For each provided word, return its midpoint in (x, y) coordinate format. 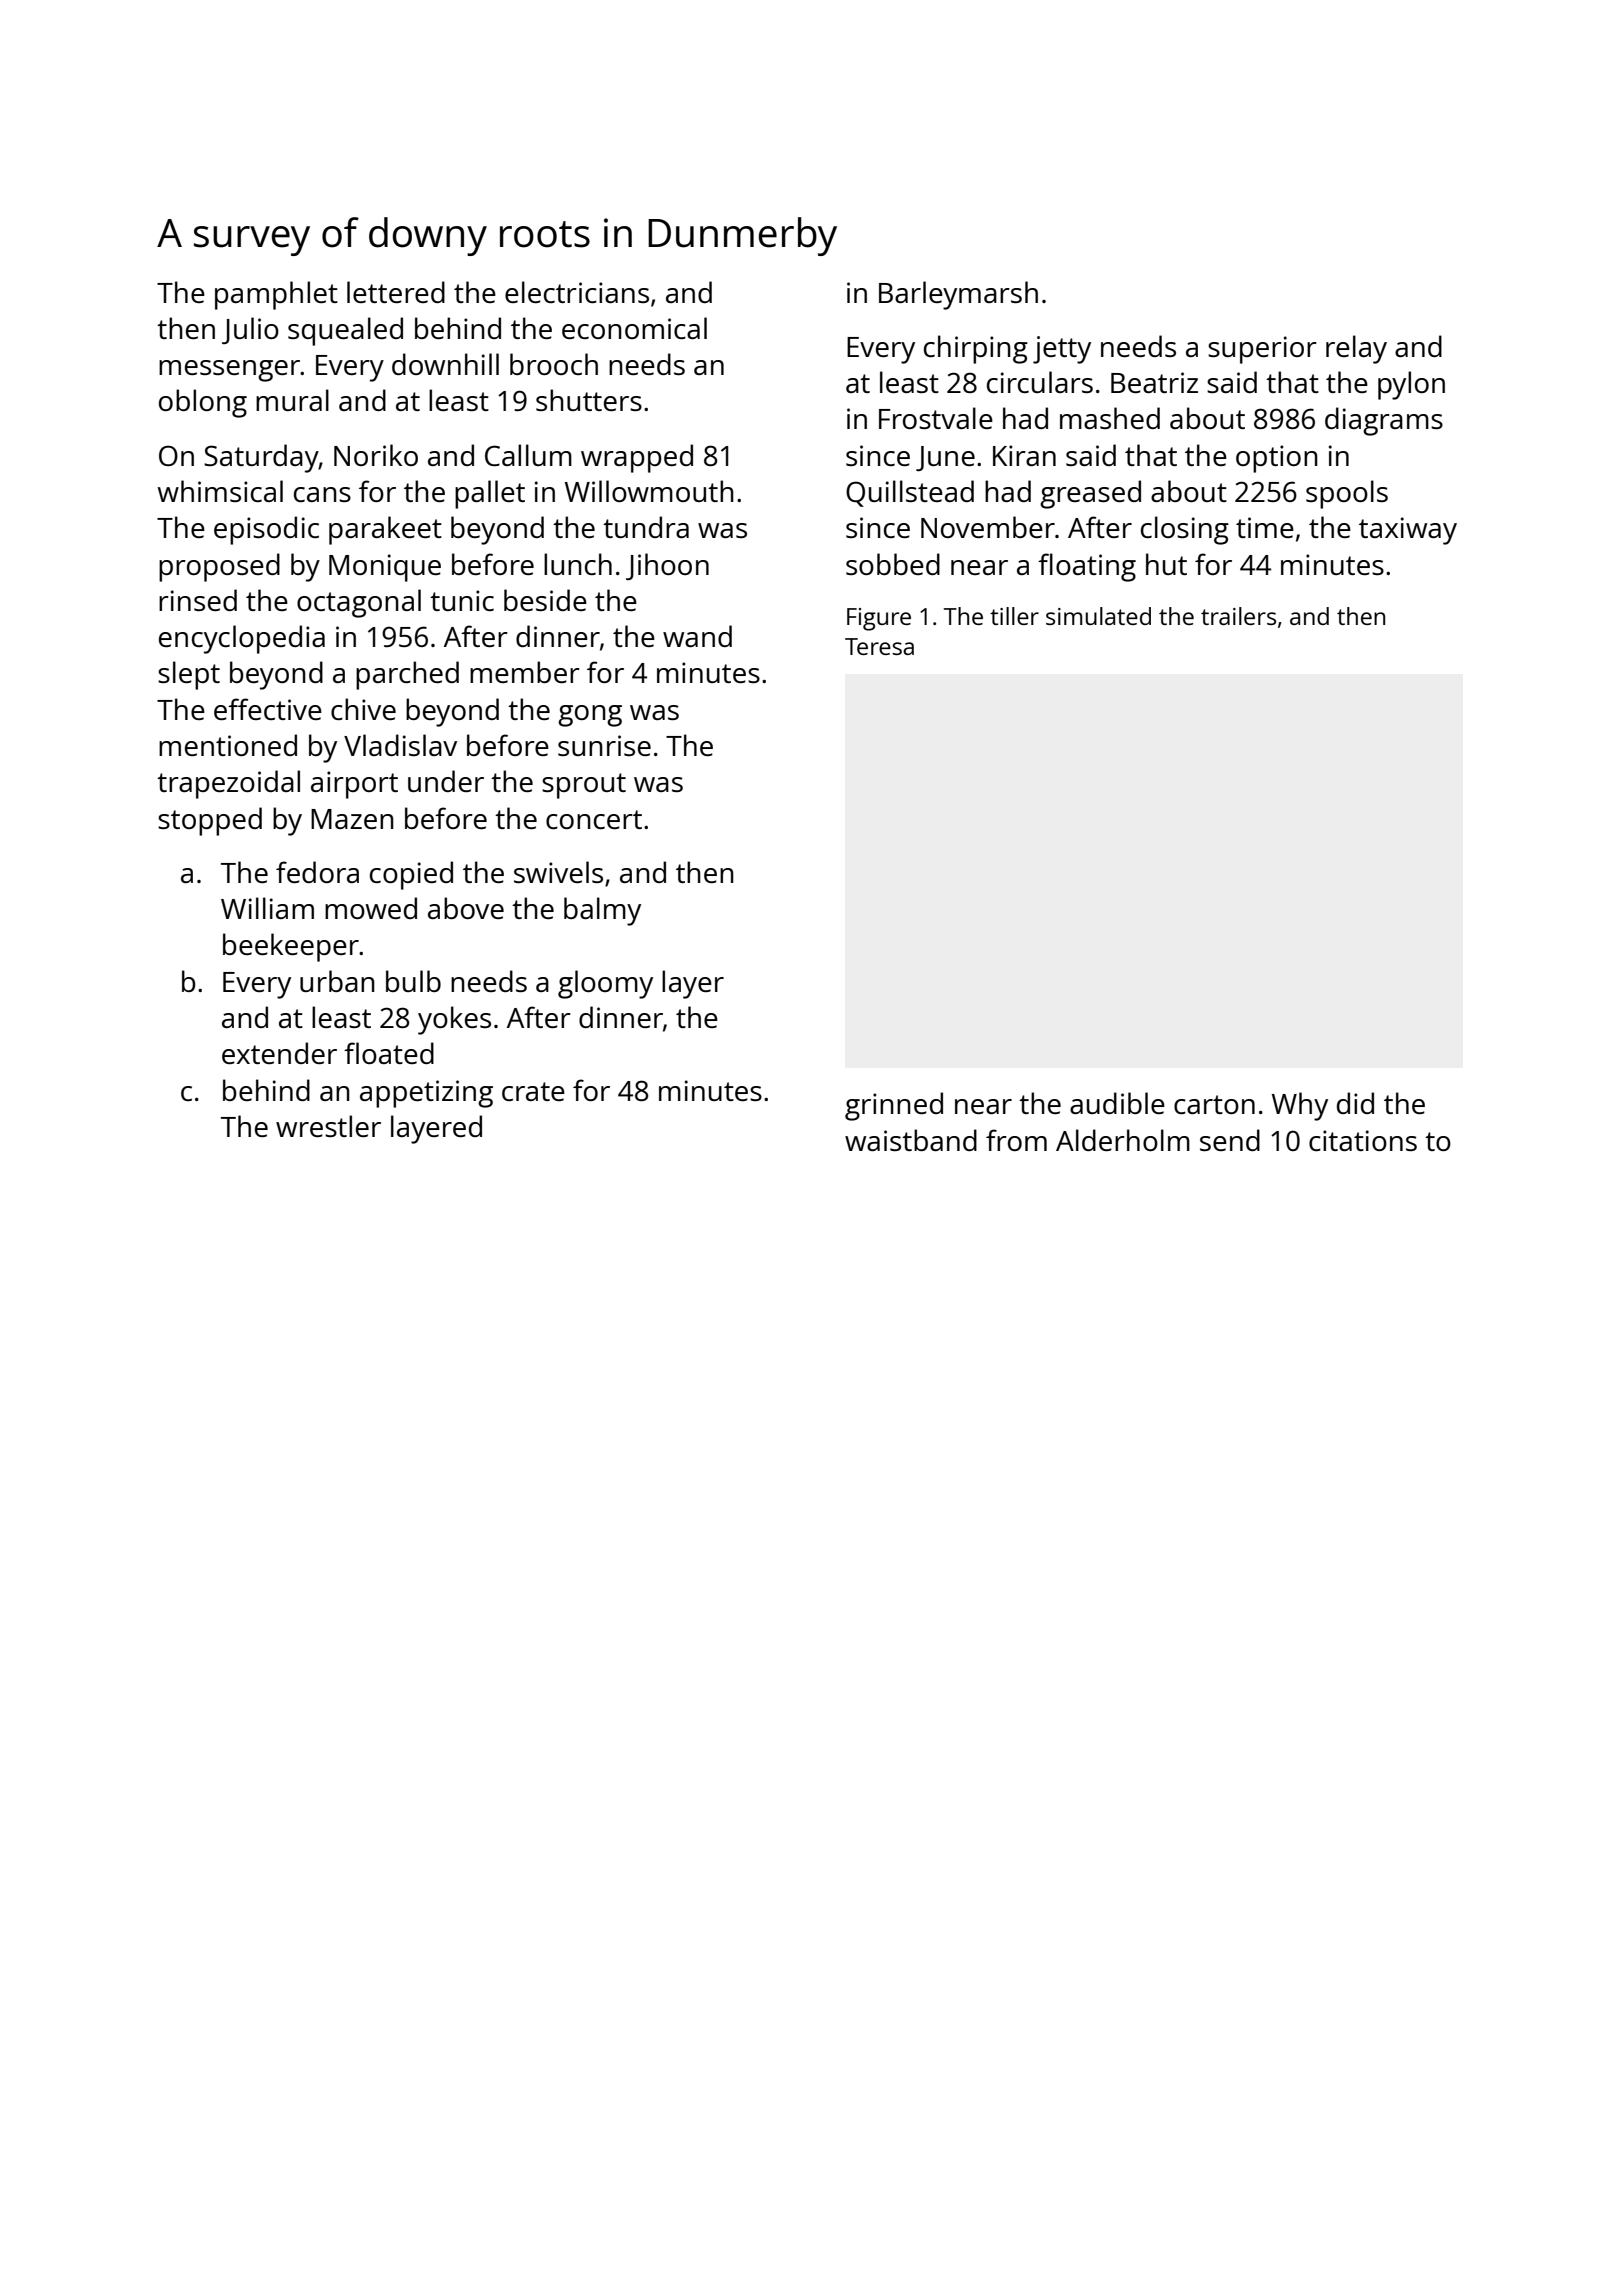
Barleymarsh (958, 295)
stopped (210, 821)
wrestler (328, 1126)
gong (590, 716)
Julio (250, 330)
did (1355, 1103)
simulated (1098, 616)
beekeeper (291, 947)
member (525, 672)
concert (594, 819)
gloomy (605, 984)
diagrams (1384, 421)
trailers (1238, 616)
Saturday (261, 458)
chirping (976, 349)
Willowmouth (649, 491)
